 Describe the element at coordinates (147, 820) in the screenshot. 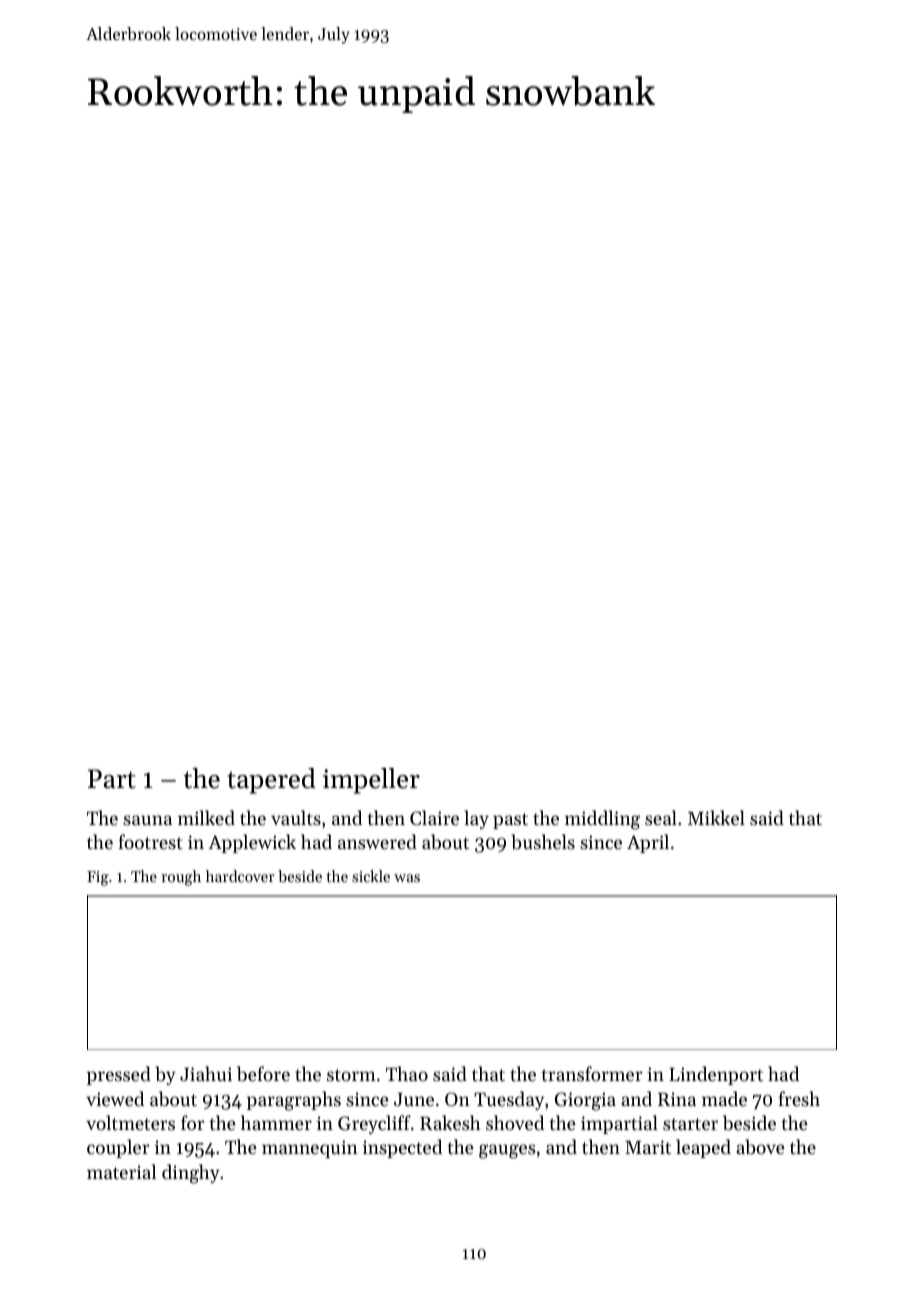

I see `sauna` at that location.
